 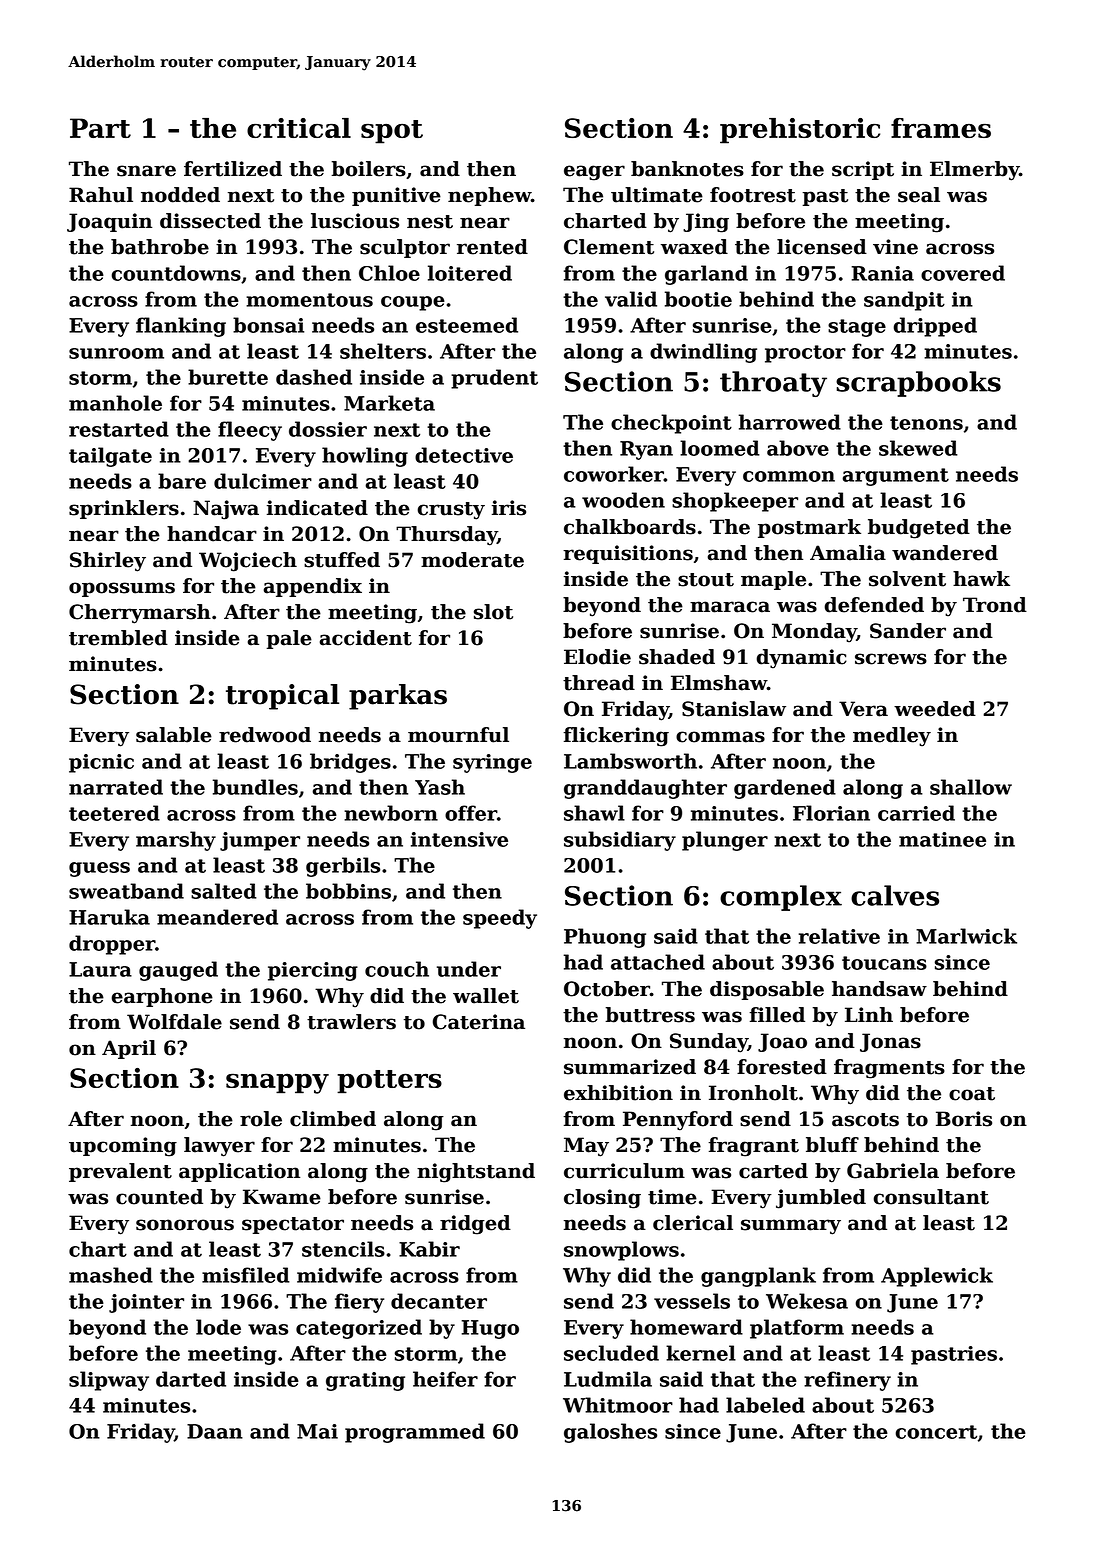 I want to click on requisitions, so click(x=628, y=554).
